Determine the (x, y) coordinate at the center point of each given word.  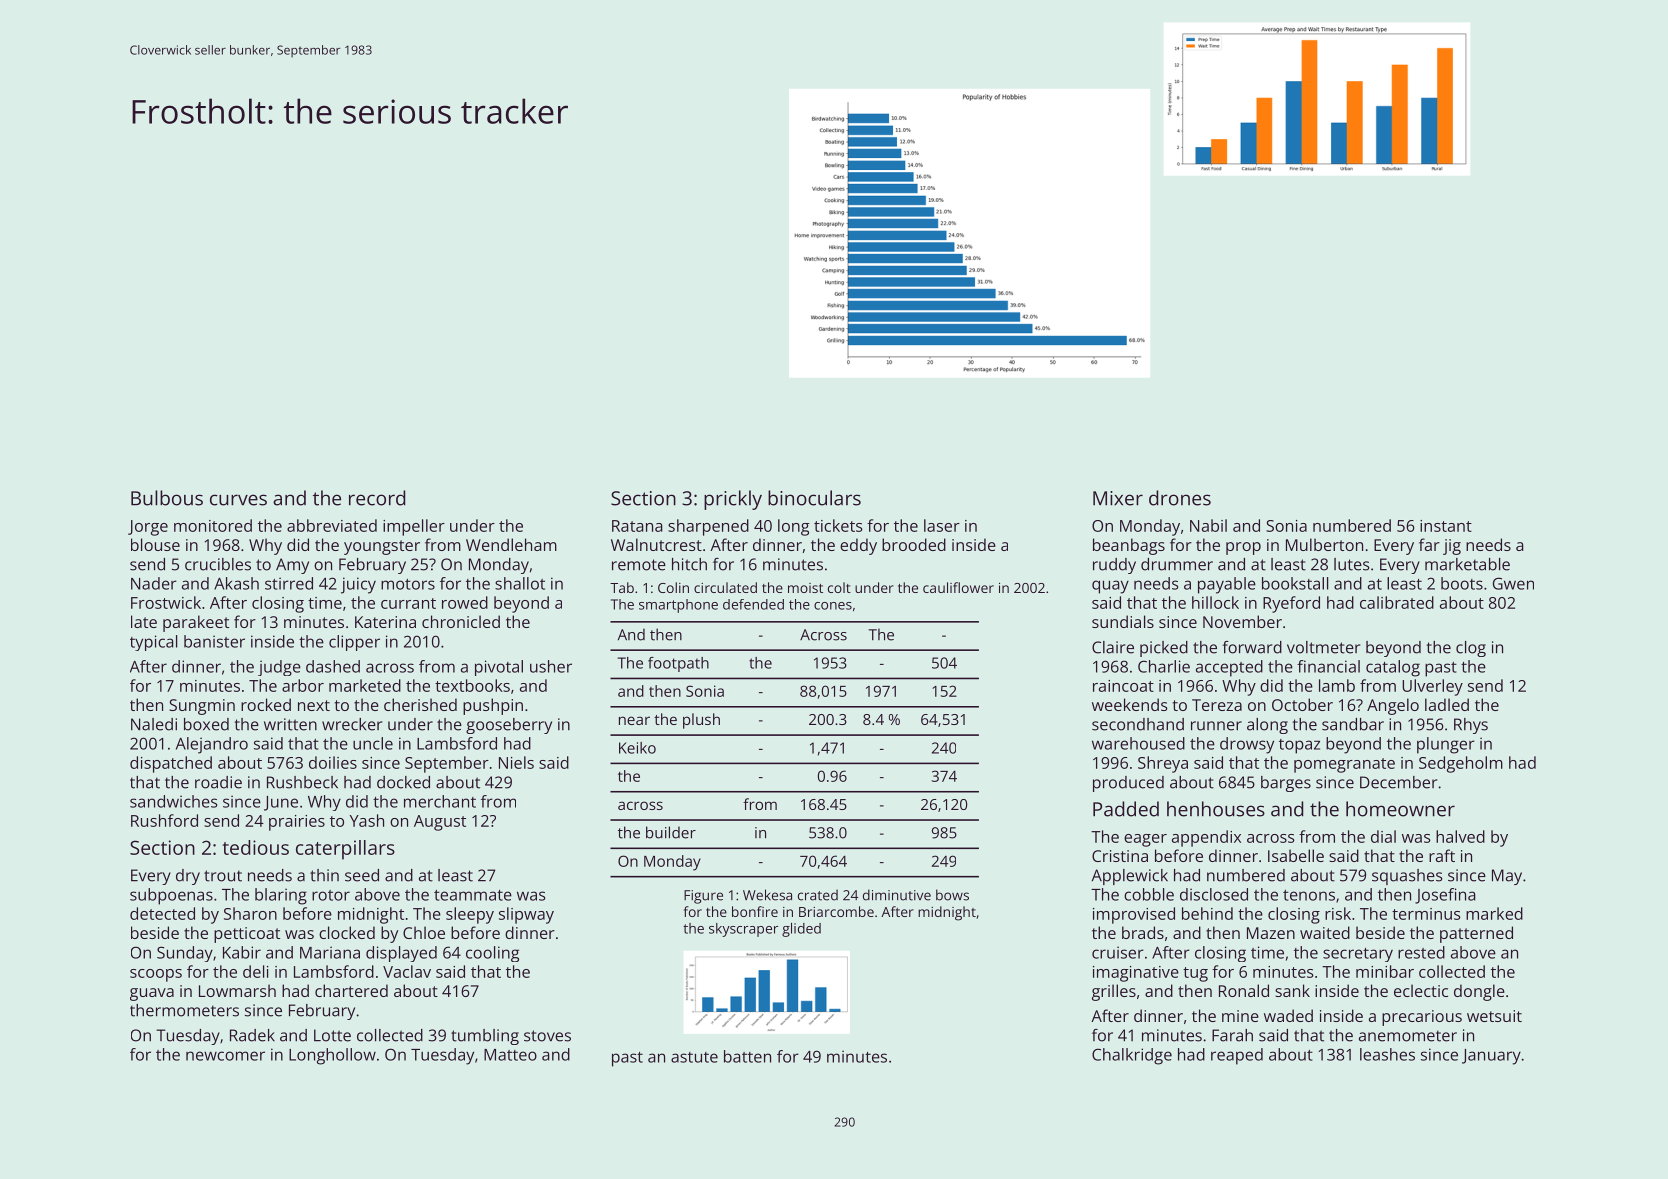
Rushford (164, 820)
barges (1286, 784)
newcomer (225, 1056)
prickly (733, 500)
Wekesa (767, 895)
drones (1180, 498)
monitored (213, 525)
